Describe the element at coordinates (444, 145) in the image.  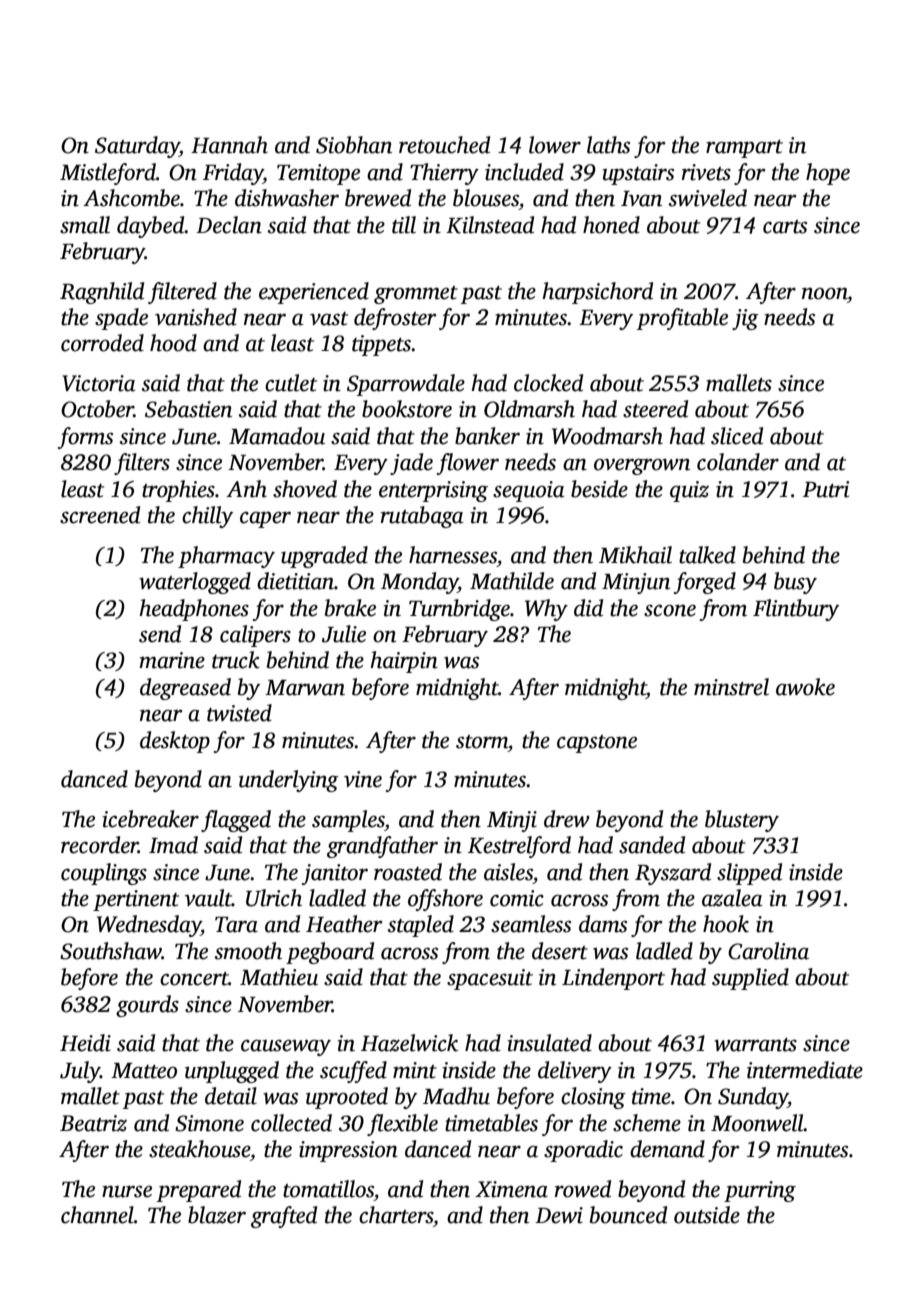
I see `retouched` at that location.
